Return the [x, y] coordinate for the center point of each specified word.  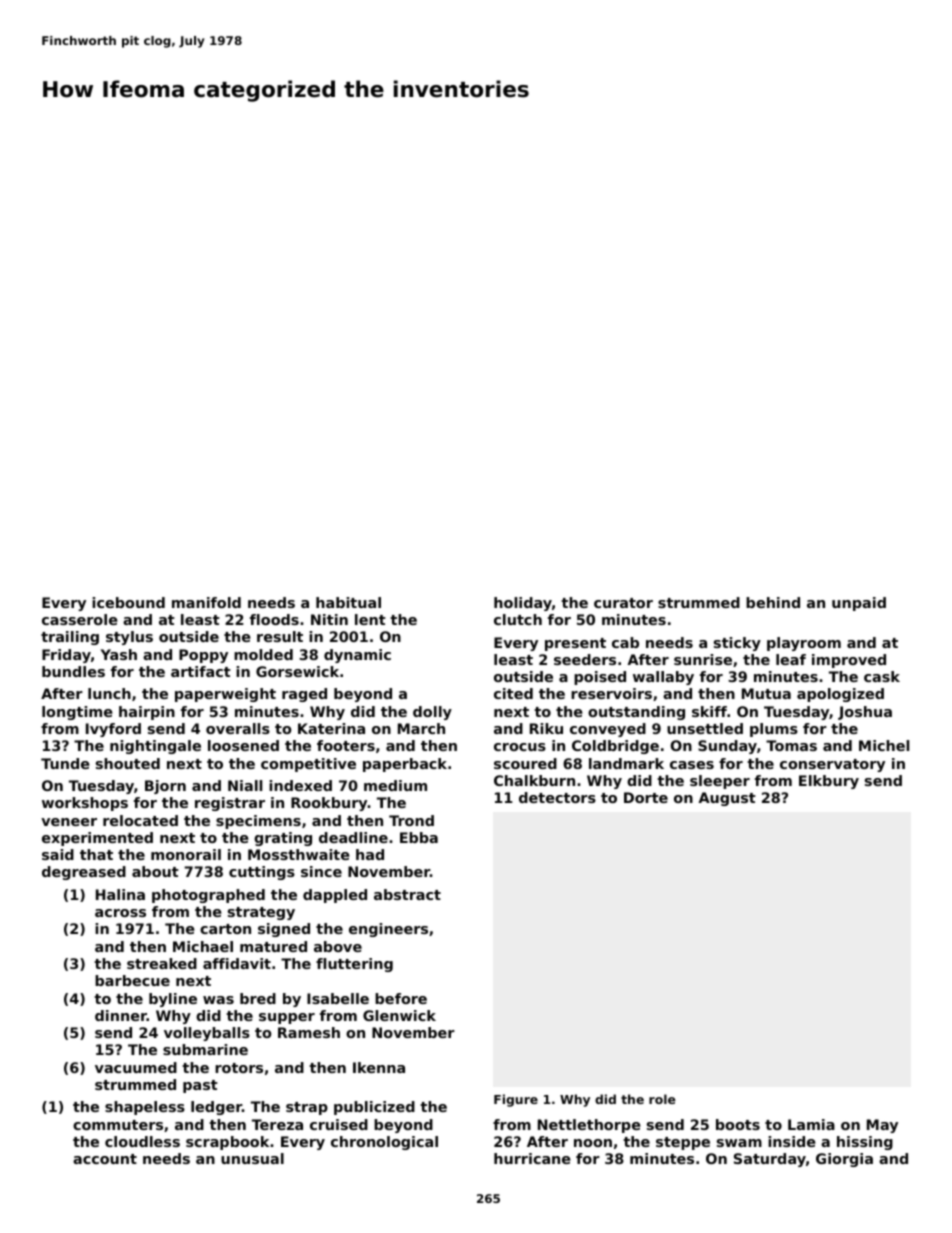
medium [395, 785]
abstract [407, 894]
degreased [84, 873]
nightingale [155, 747]
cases [692, 765]
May [882, 1126]
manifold [206, 602]
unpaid [859, 604]
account [105, 1159]
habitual [348, 602]
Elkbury [829, 782]
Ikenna [379, 1067]
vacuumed [136, 1067]
